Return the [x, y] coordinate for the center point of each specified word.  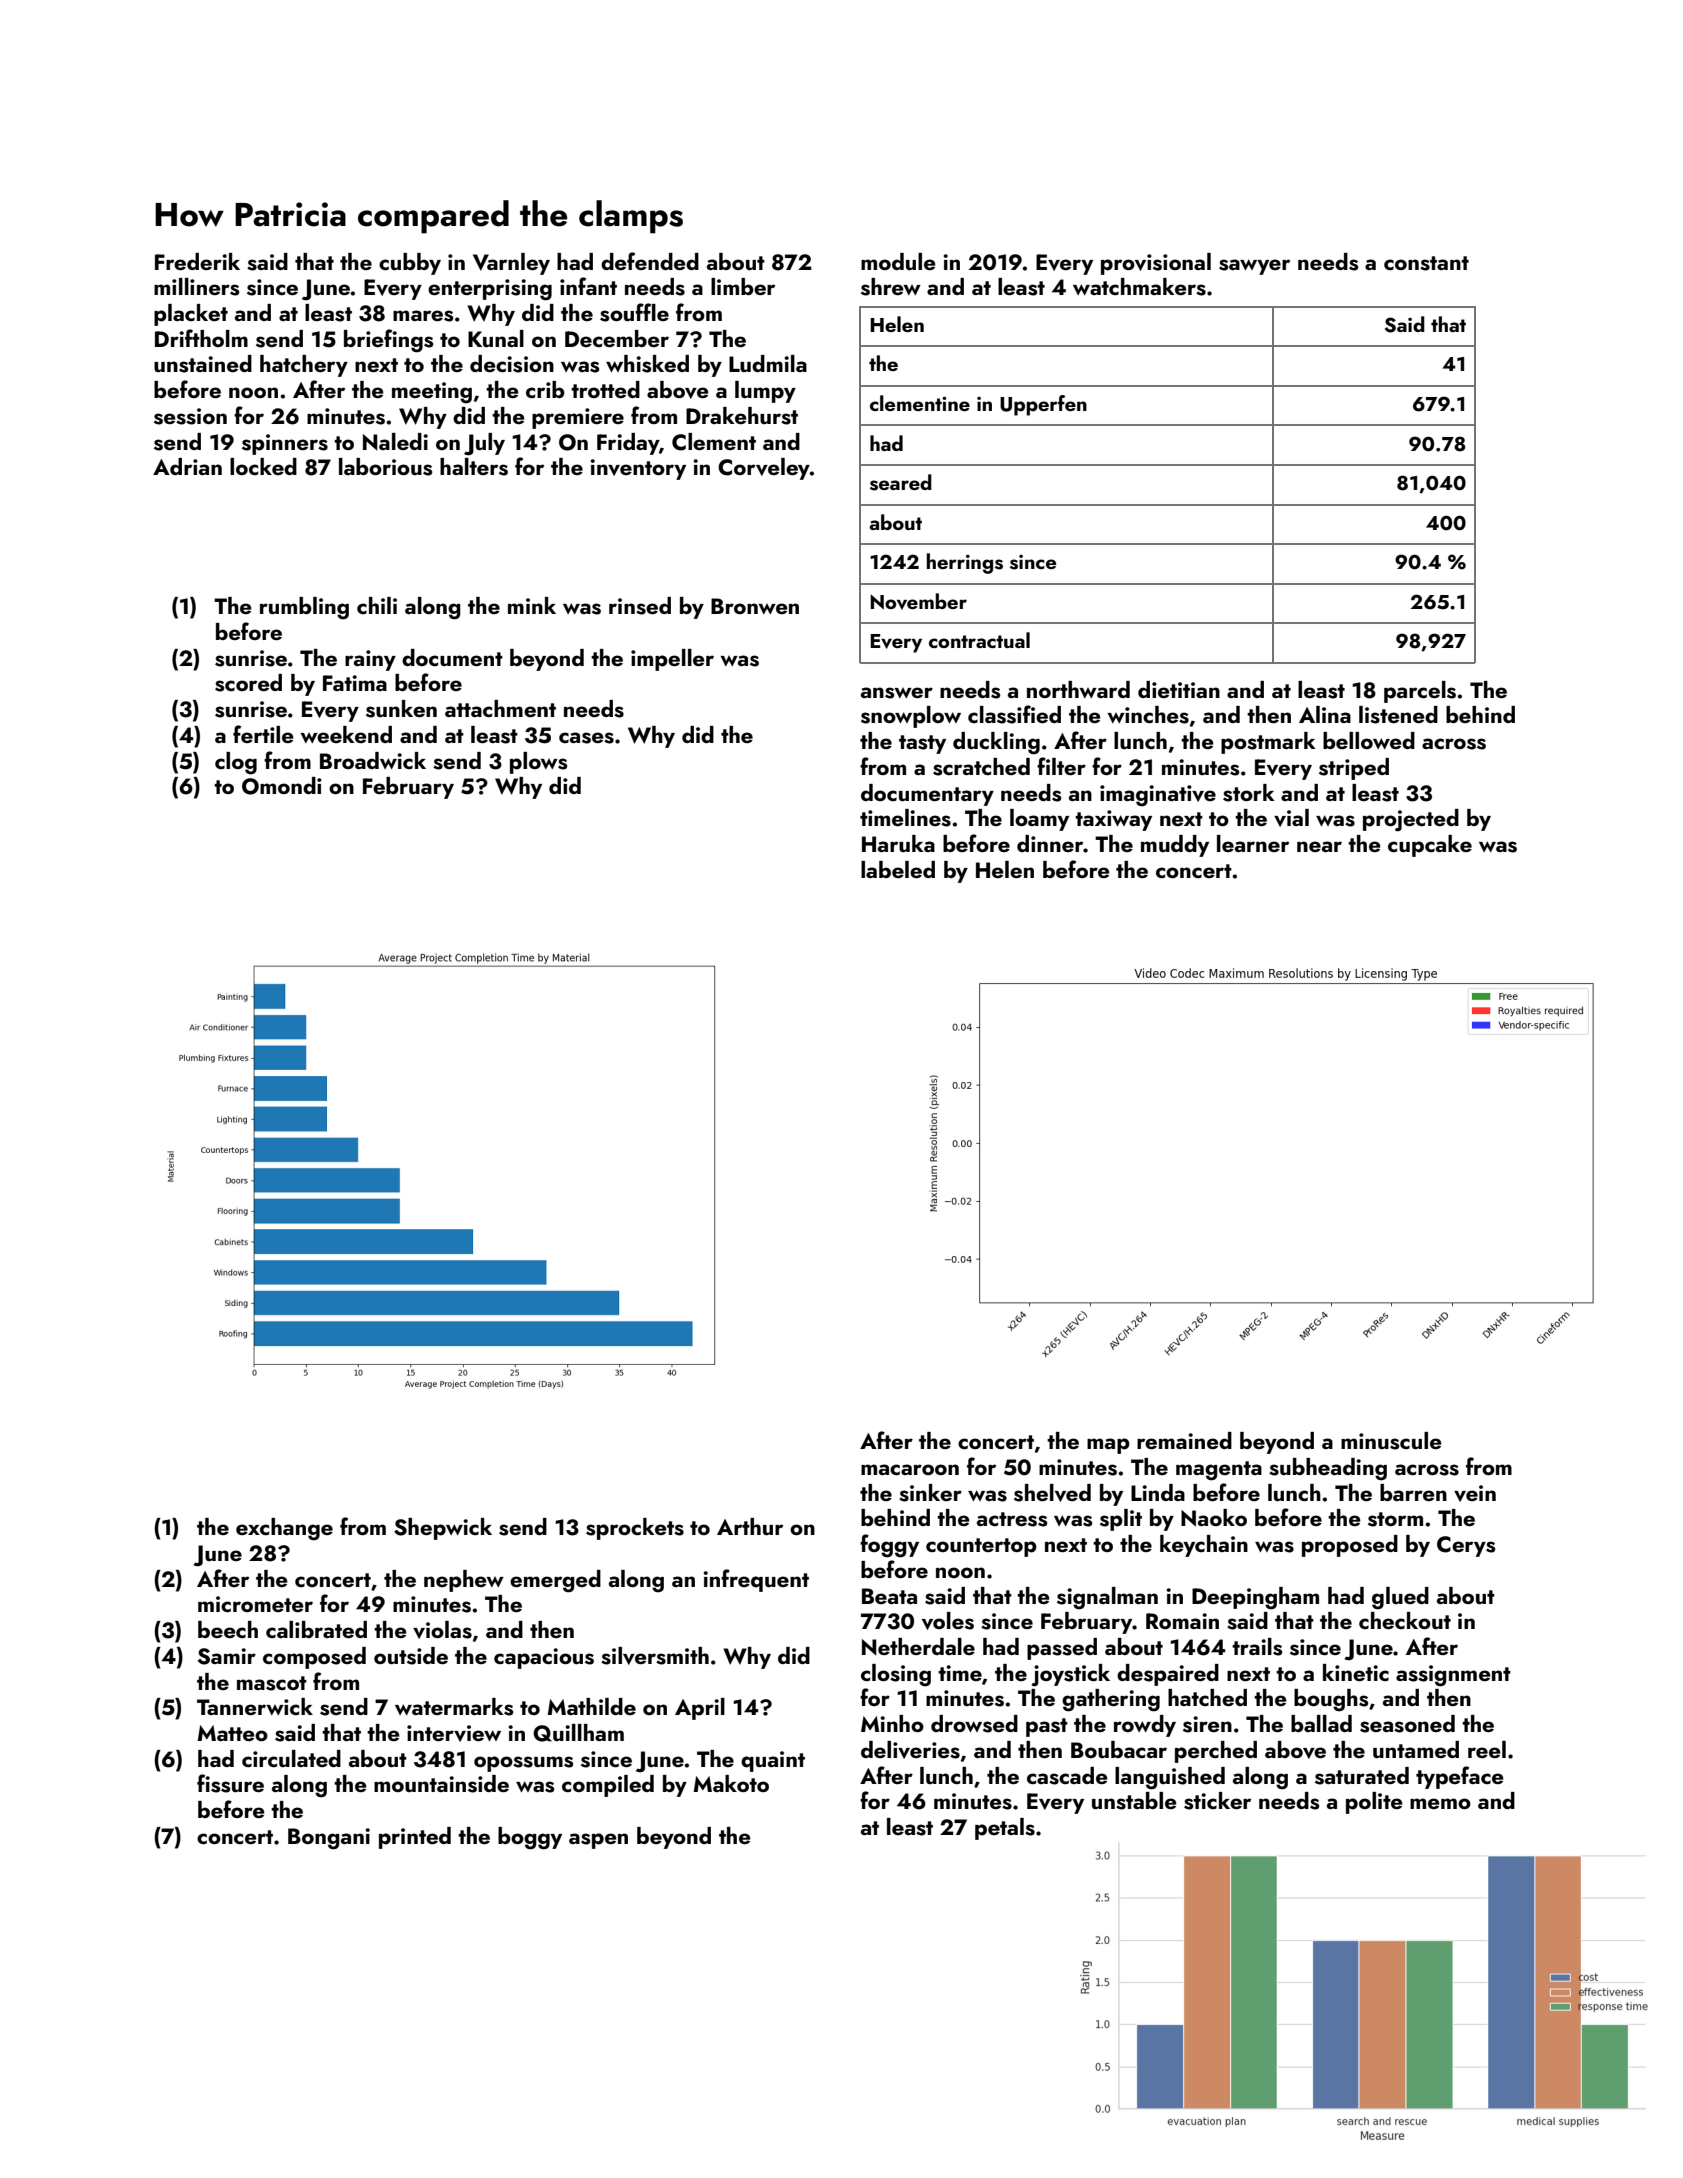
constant [1426, 263]
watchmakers [1139, 287]
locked [263, 466]
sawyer [1254, 267]
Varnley [511, 264]
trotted [605, 389]
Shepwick [443, 1529]
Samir [227, 1656]
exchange [284, 1529]
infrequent [756, 1580]
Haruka [898, 843]
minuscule [1391, 1441]
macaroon [910, 1469]
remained [1184, 1440]
